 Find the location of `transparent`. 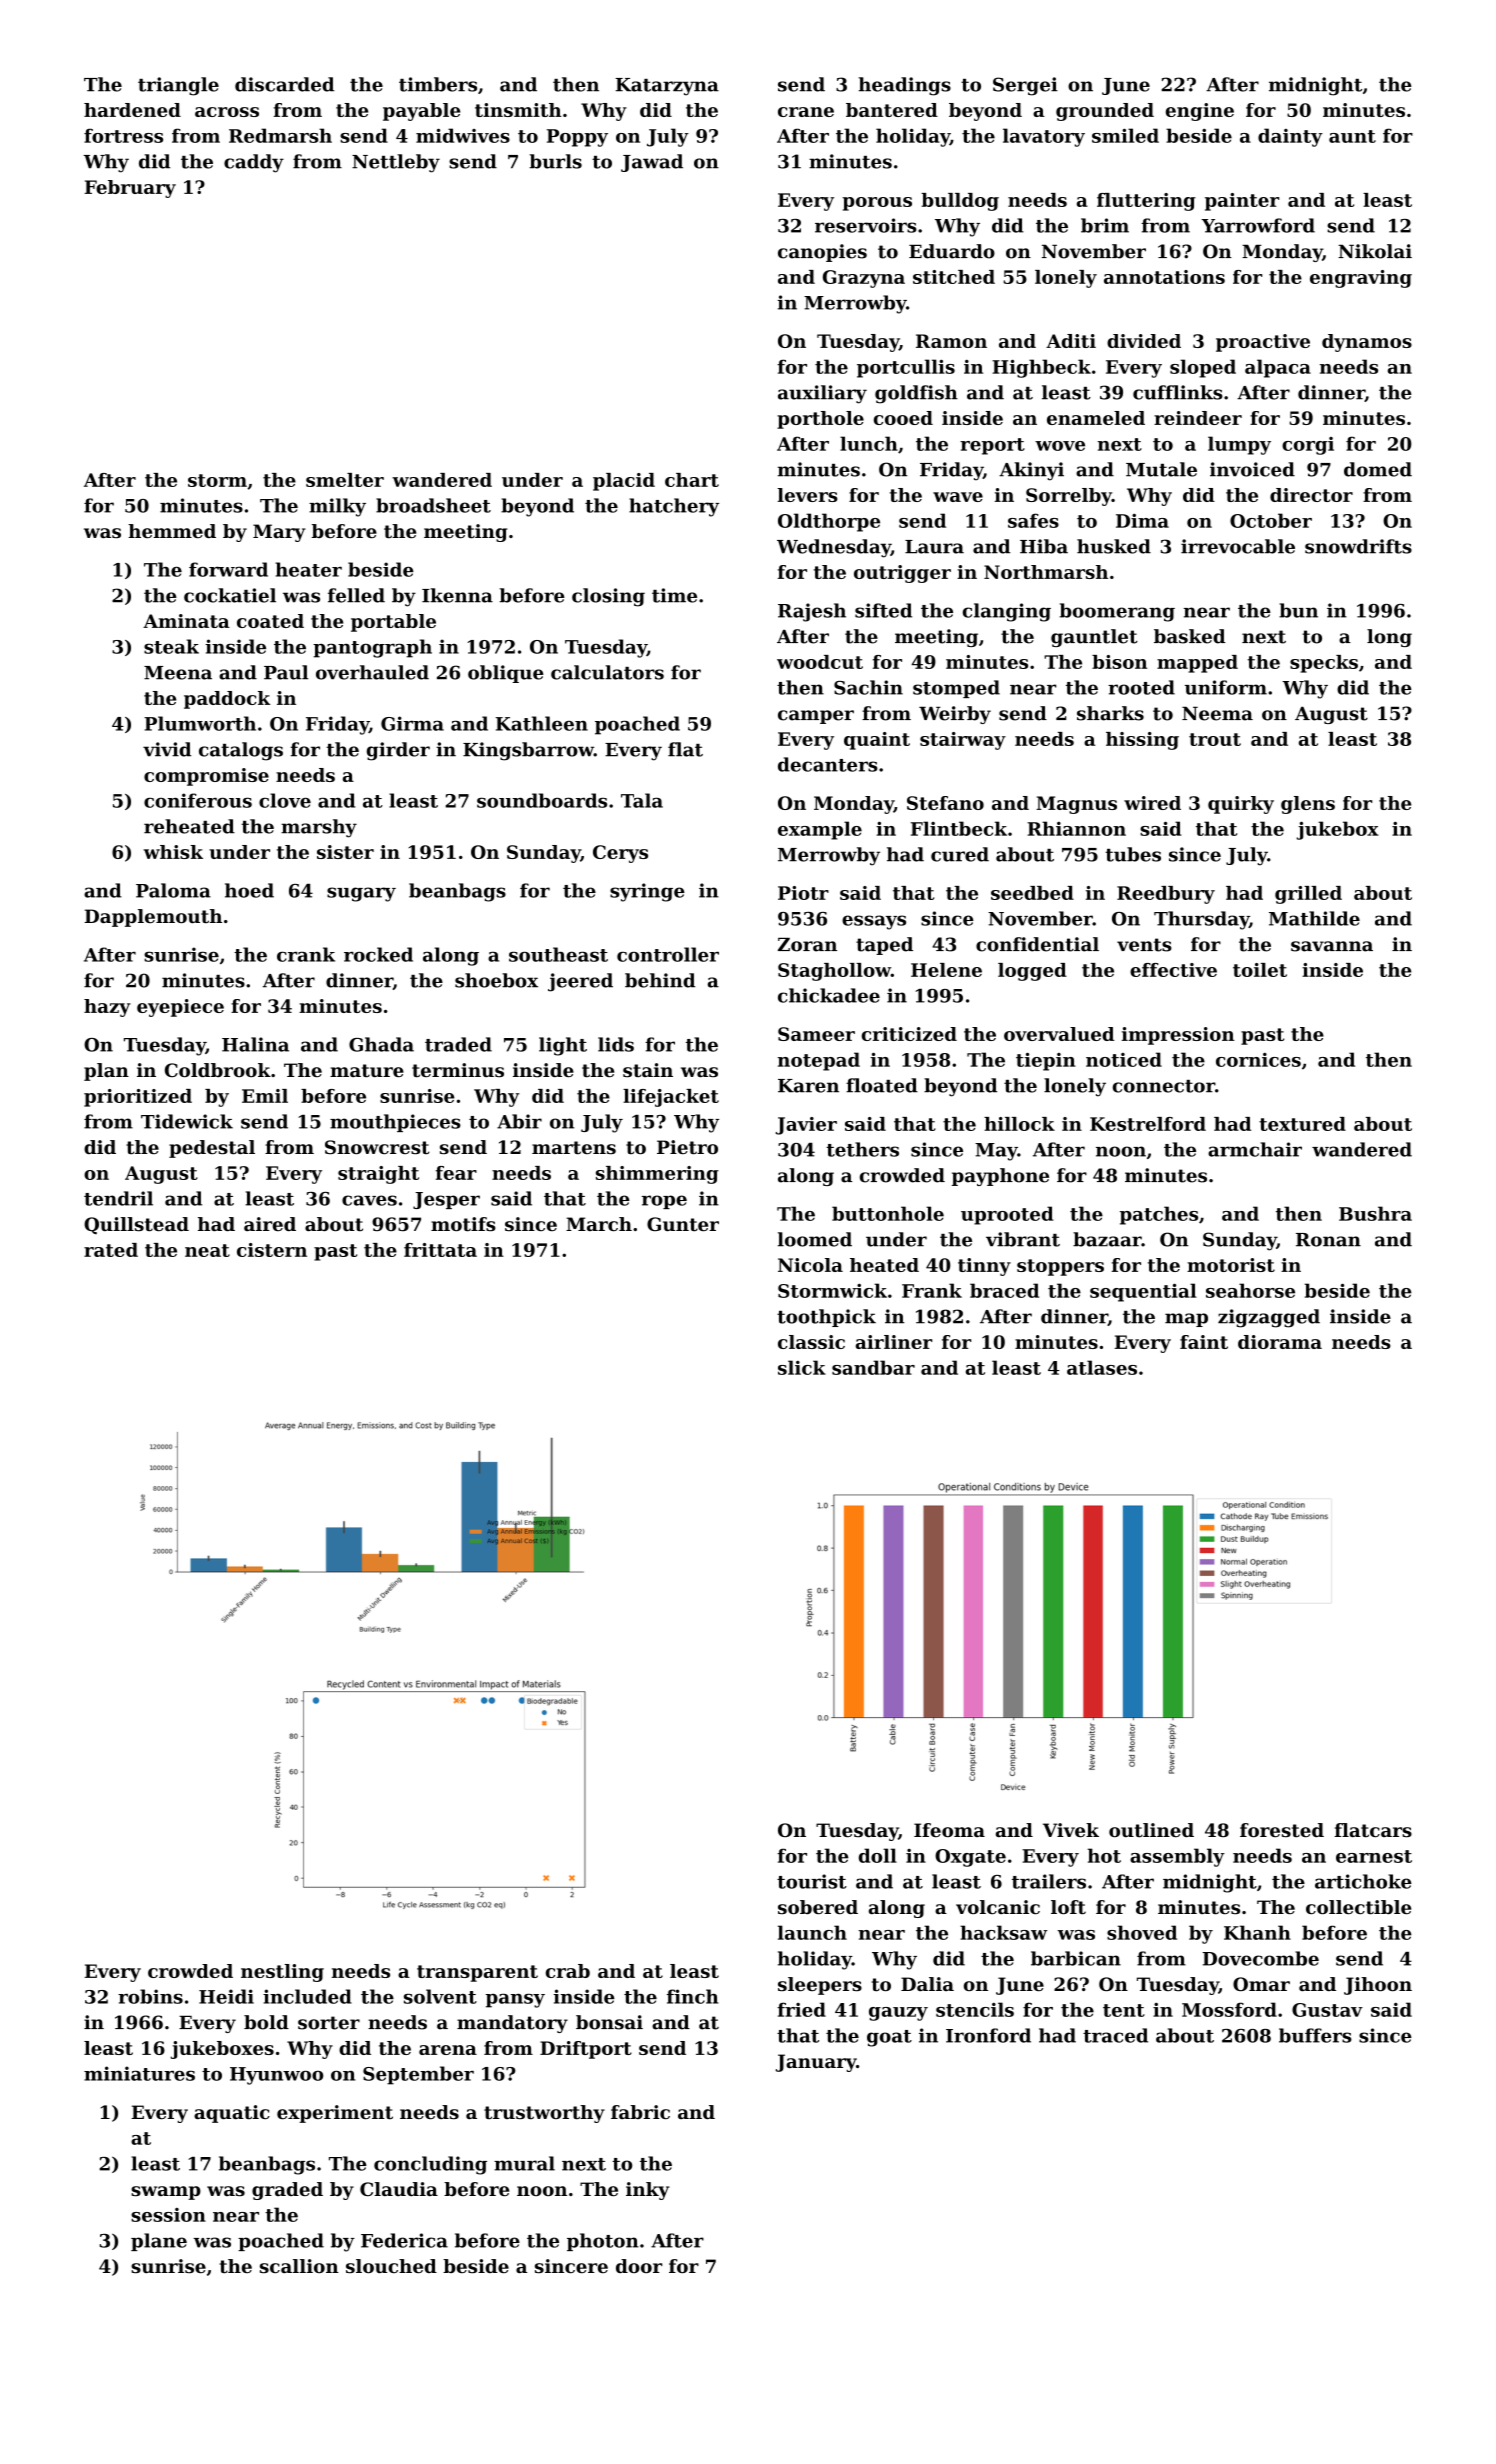

transparent is located at coordinates (477, 1973).
